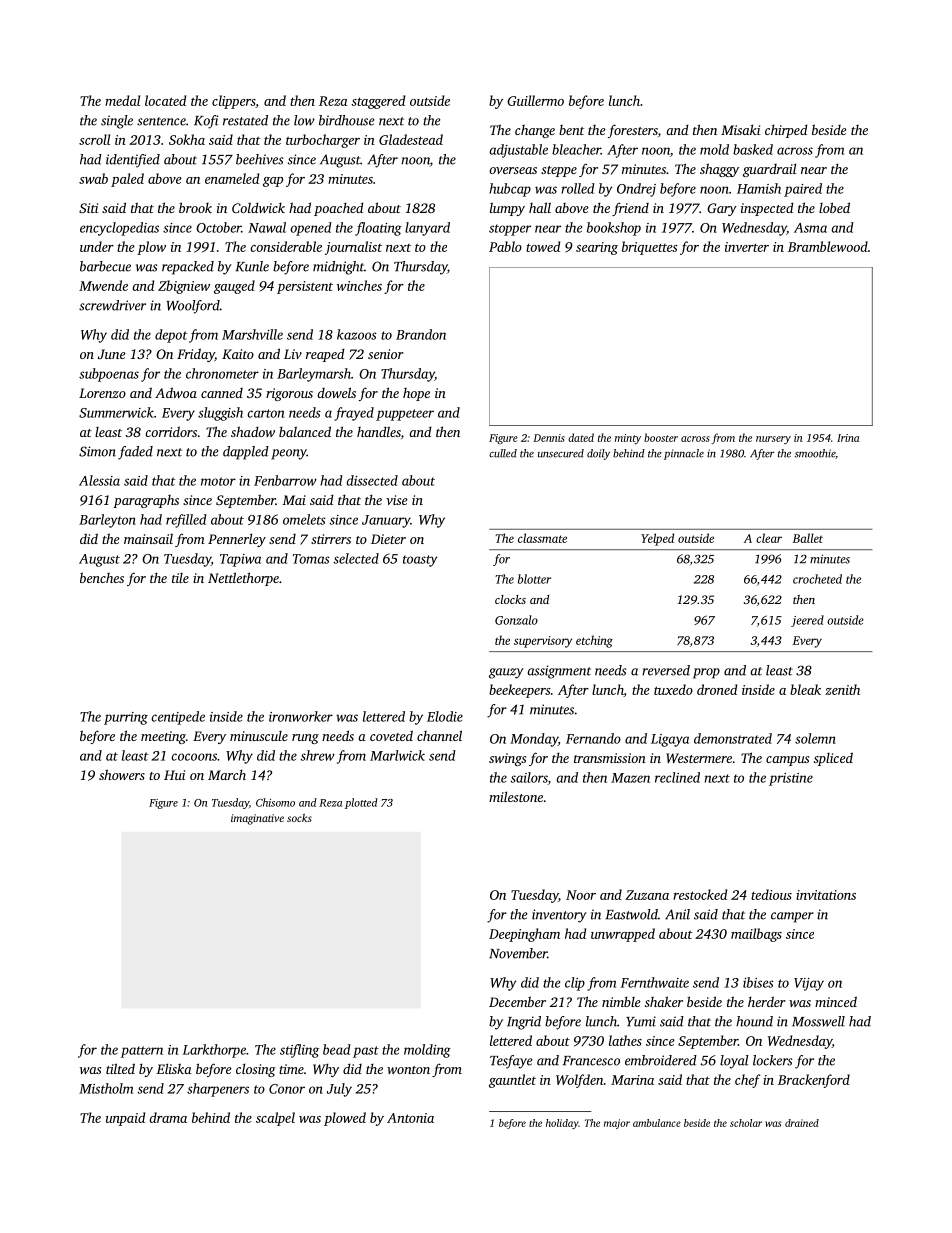  Describe the element at coordinates (535, 100) in the image. I see `Guillermo` at that location.
